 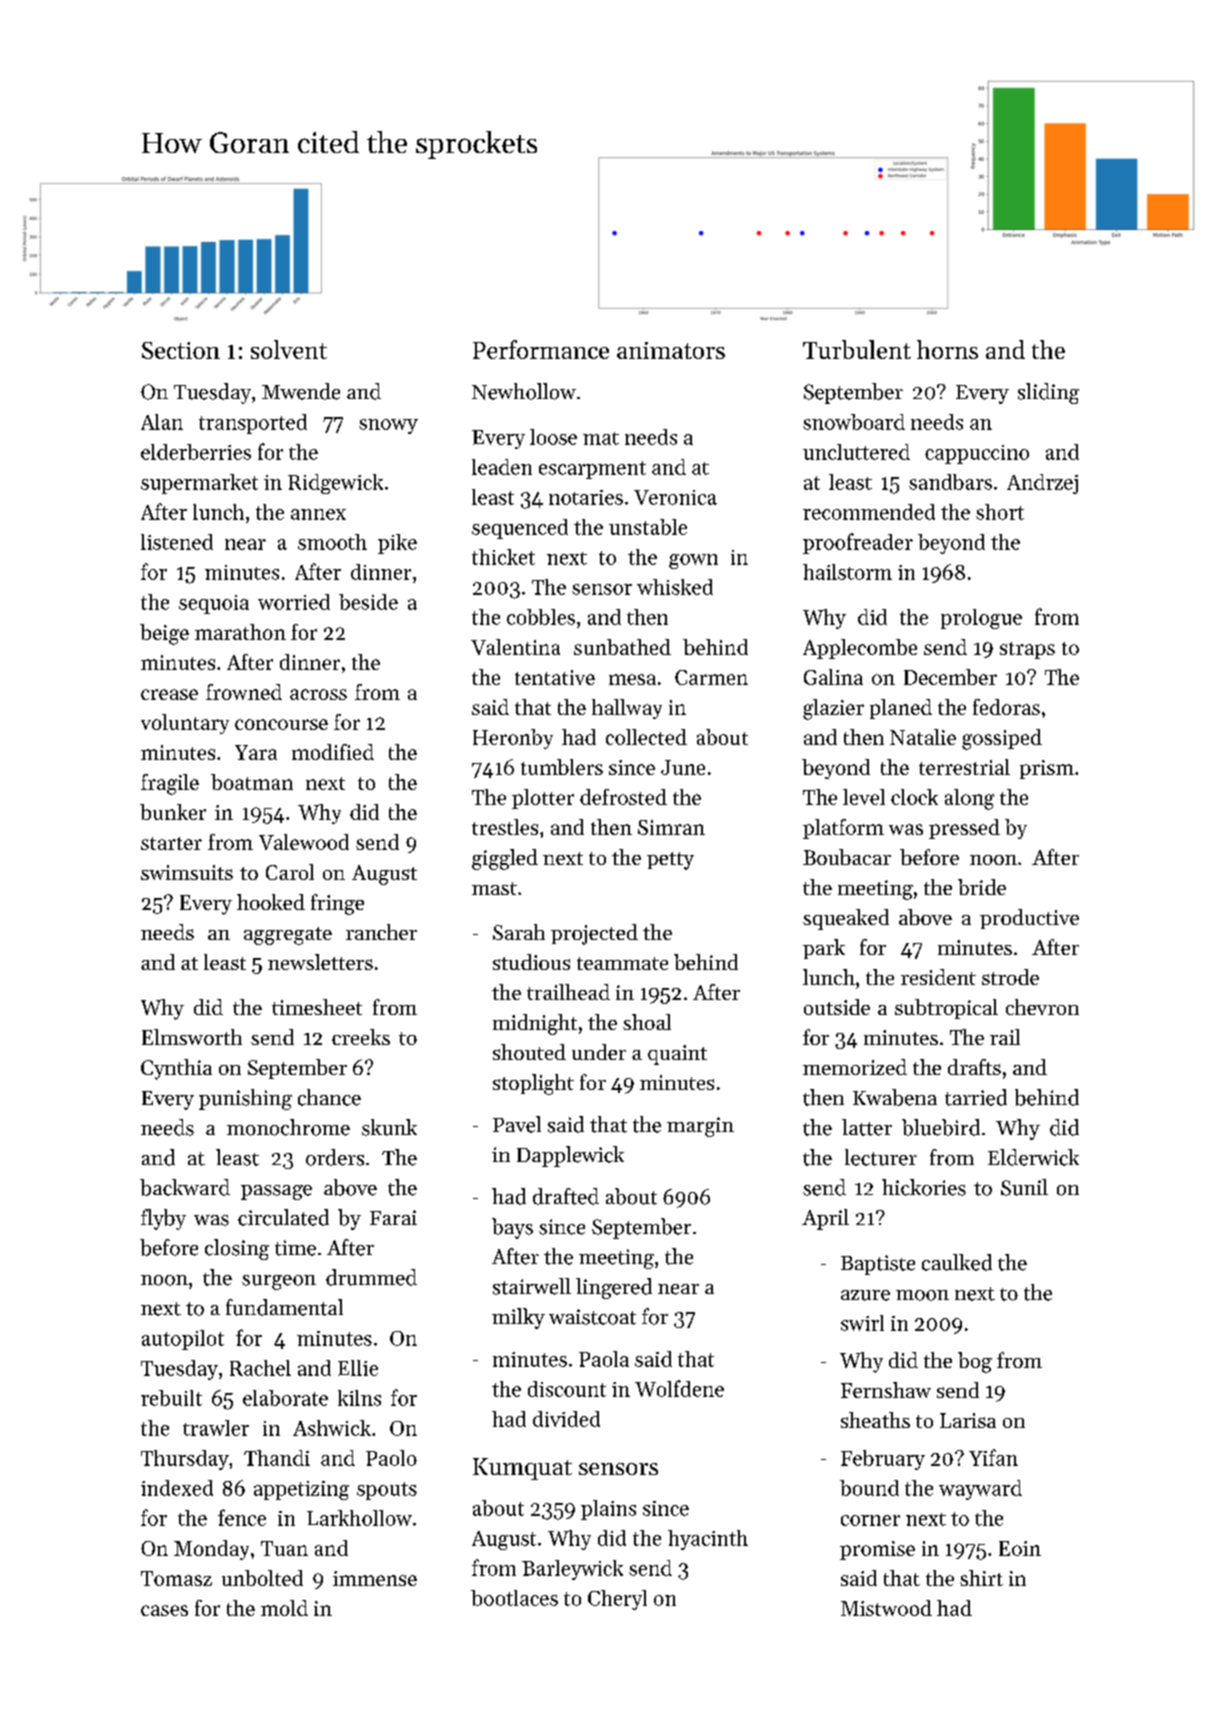 I want to click on sliding, so click(x=1048, y=393).
